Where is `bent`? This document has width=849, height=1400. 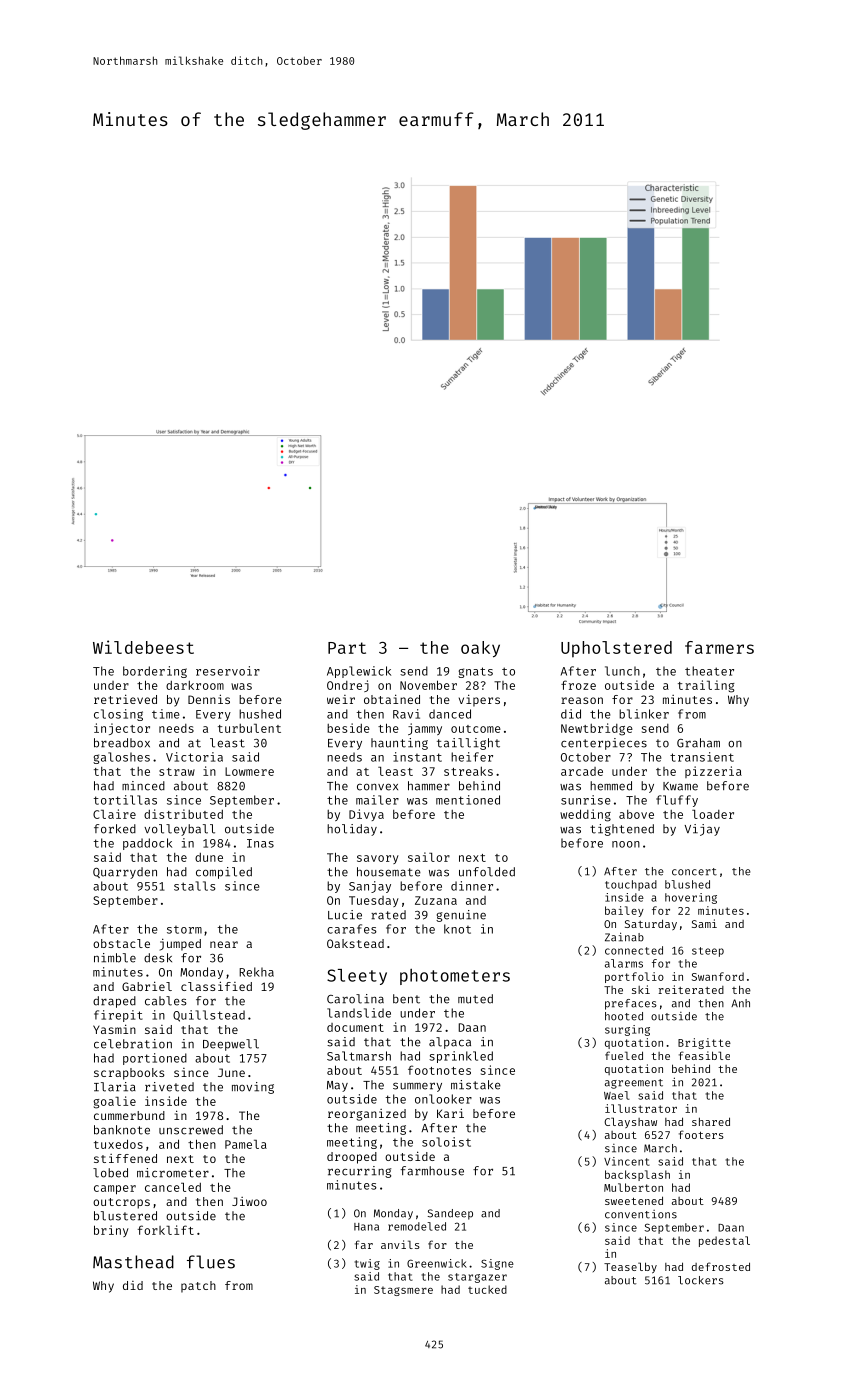
bent is located at coordinates (406, 999).
